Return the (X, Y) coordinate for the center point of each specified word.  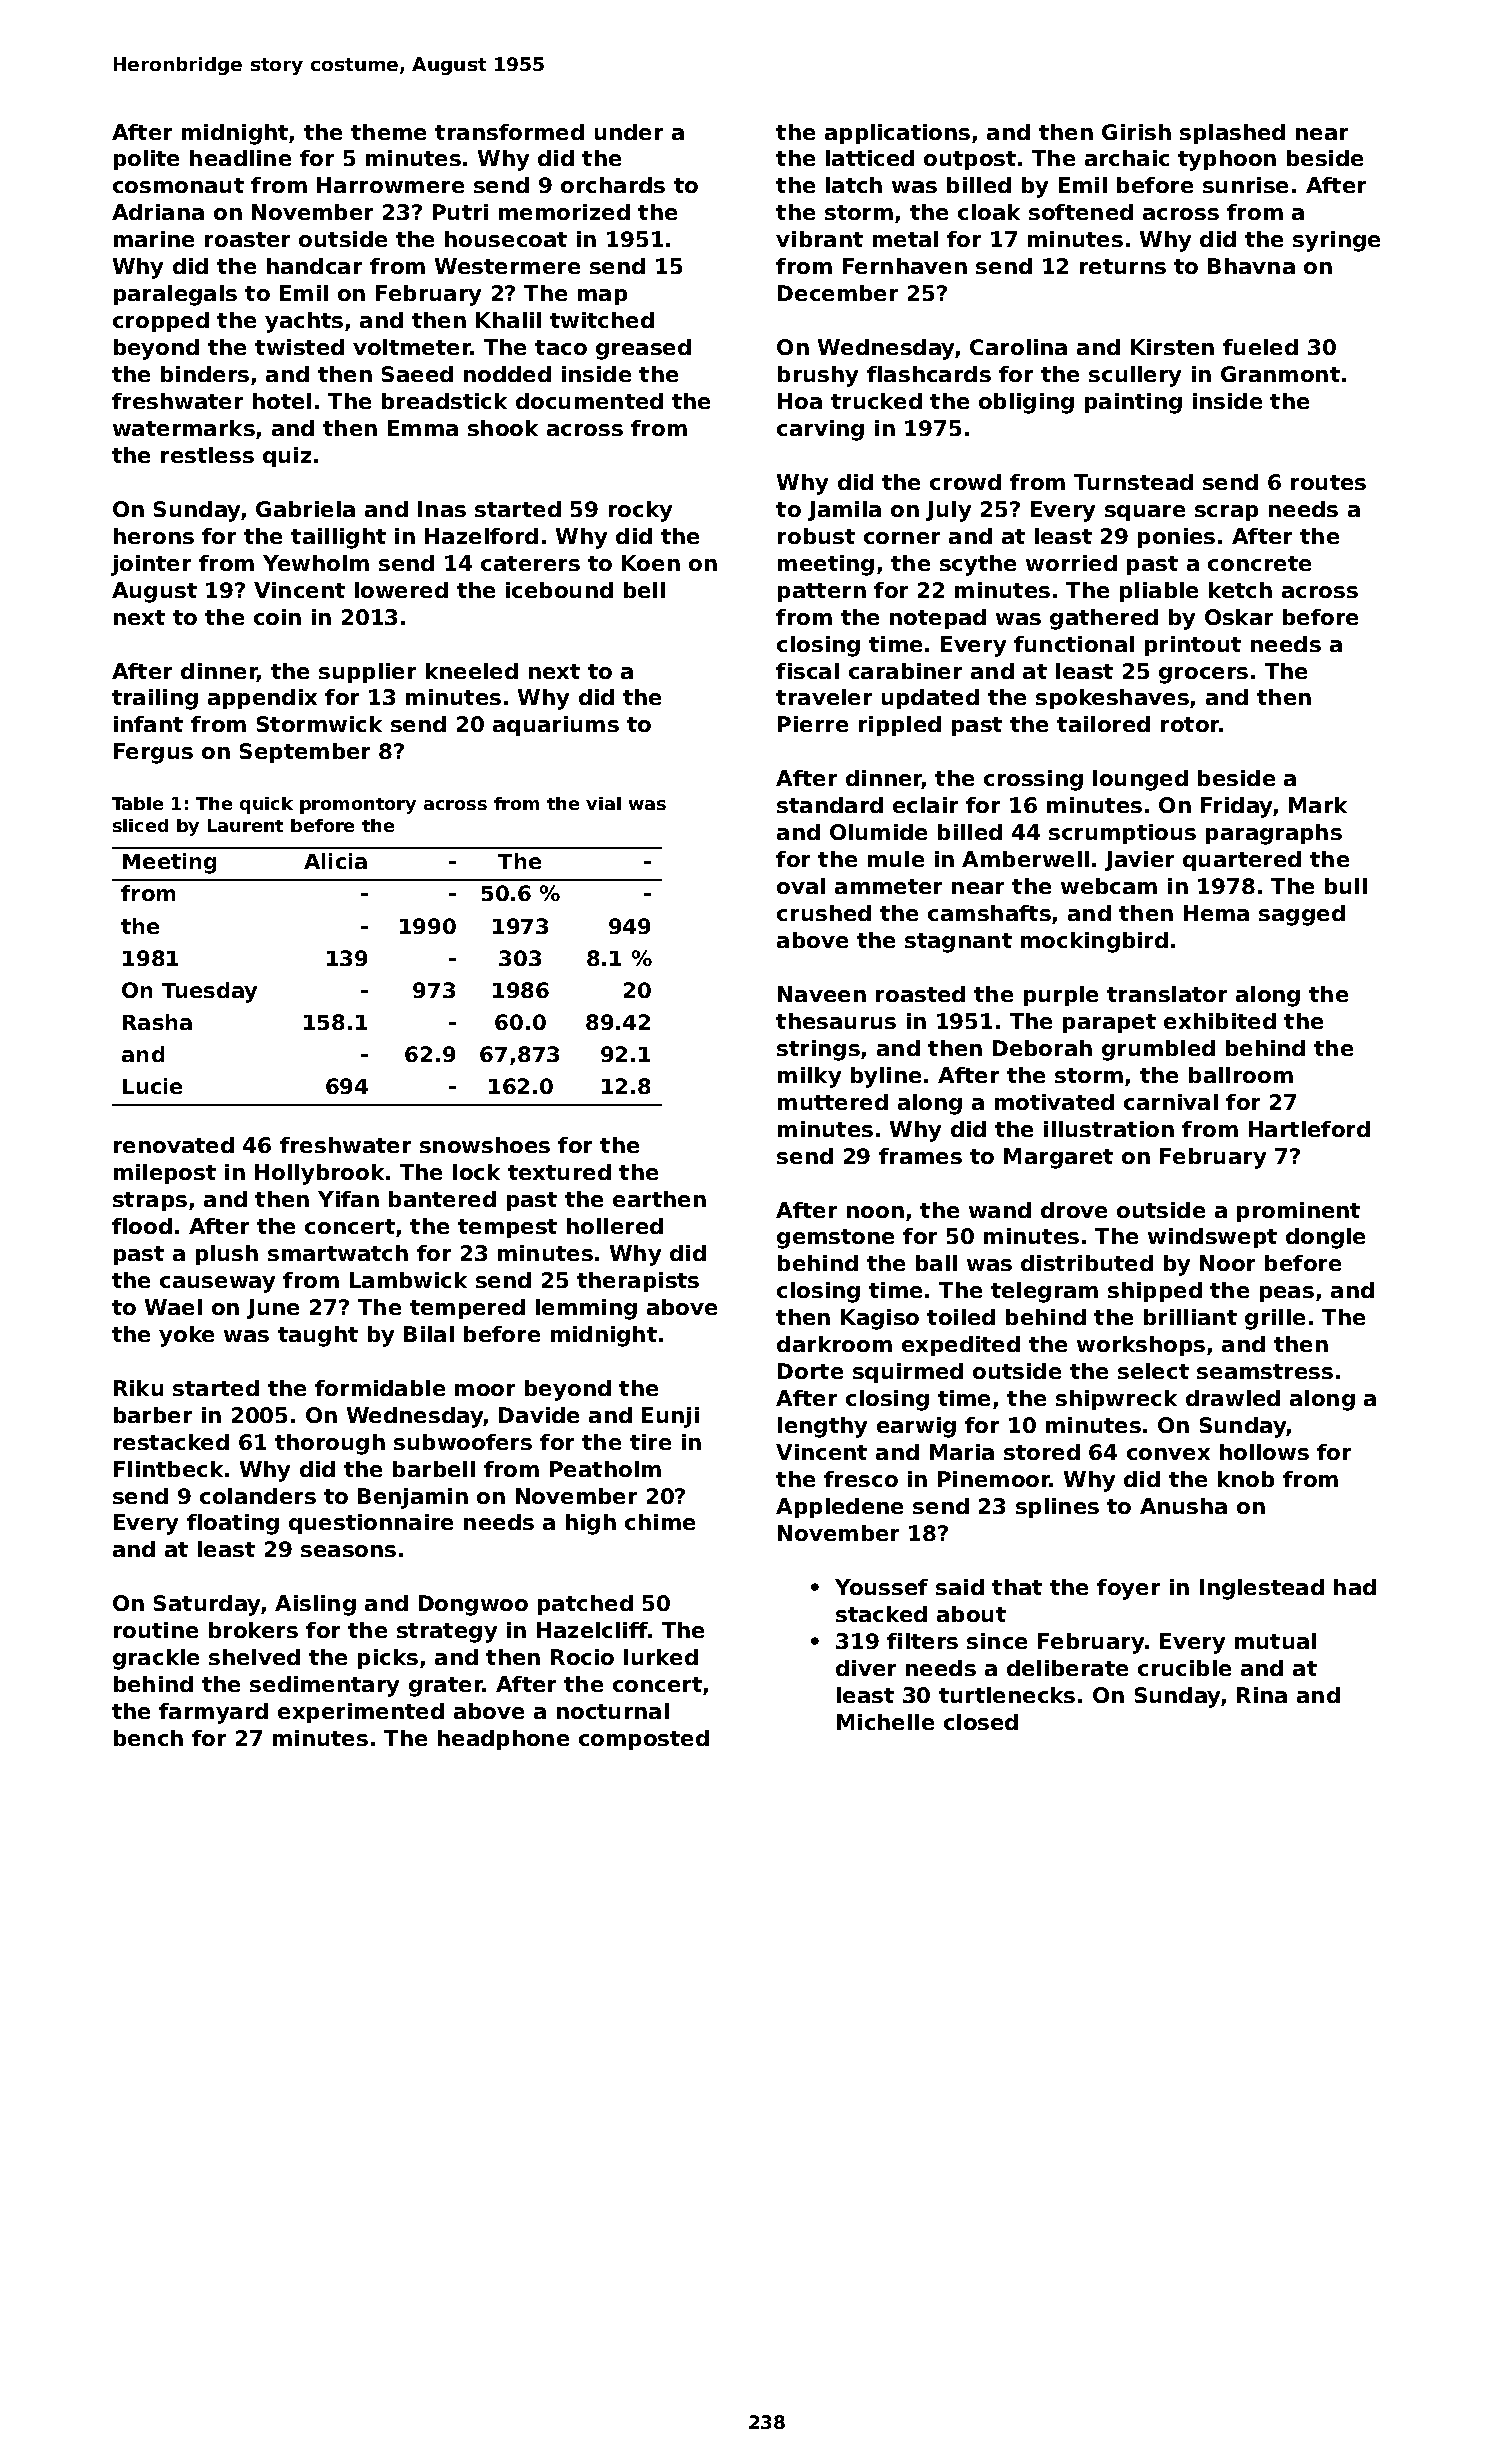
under (629, 132)
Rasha (157, 1022)
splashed (1232, 134)
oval (801, 886)
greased (643, 349)
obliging (1026, 403)
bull (1346, 886)
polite (146, 160)
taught (318, 1336)
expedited (961, 1346)
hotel (282, 401)
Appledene (839, 1508)
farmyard (213, 1713)
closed (981, 1722)
